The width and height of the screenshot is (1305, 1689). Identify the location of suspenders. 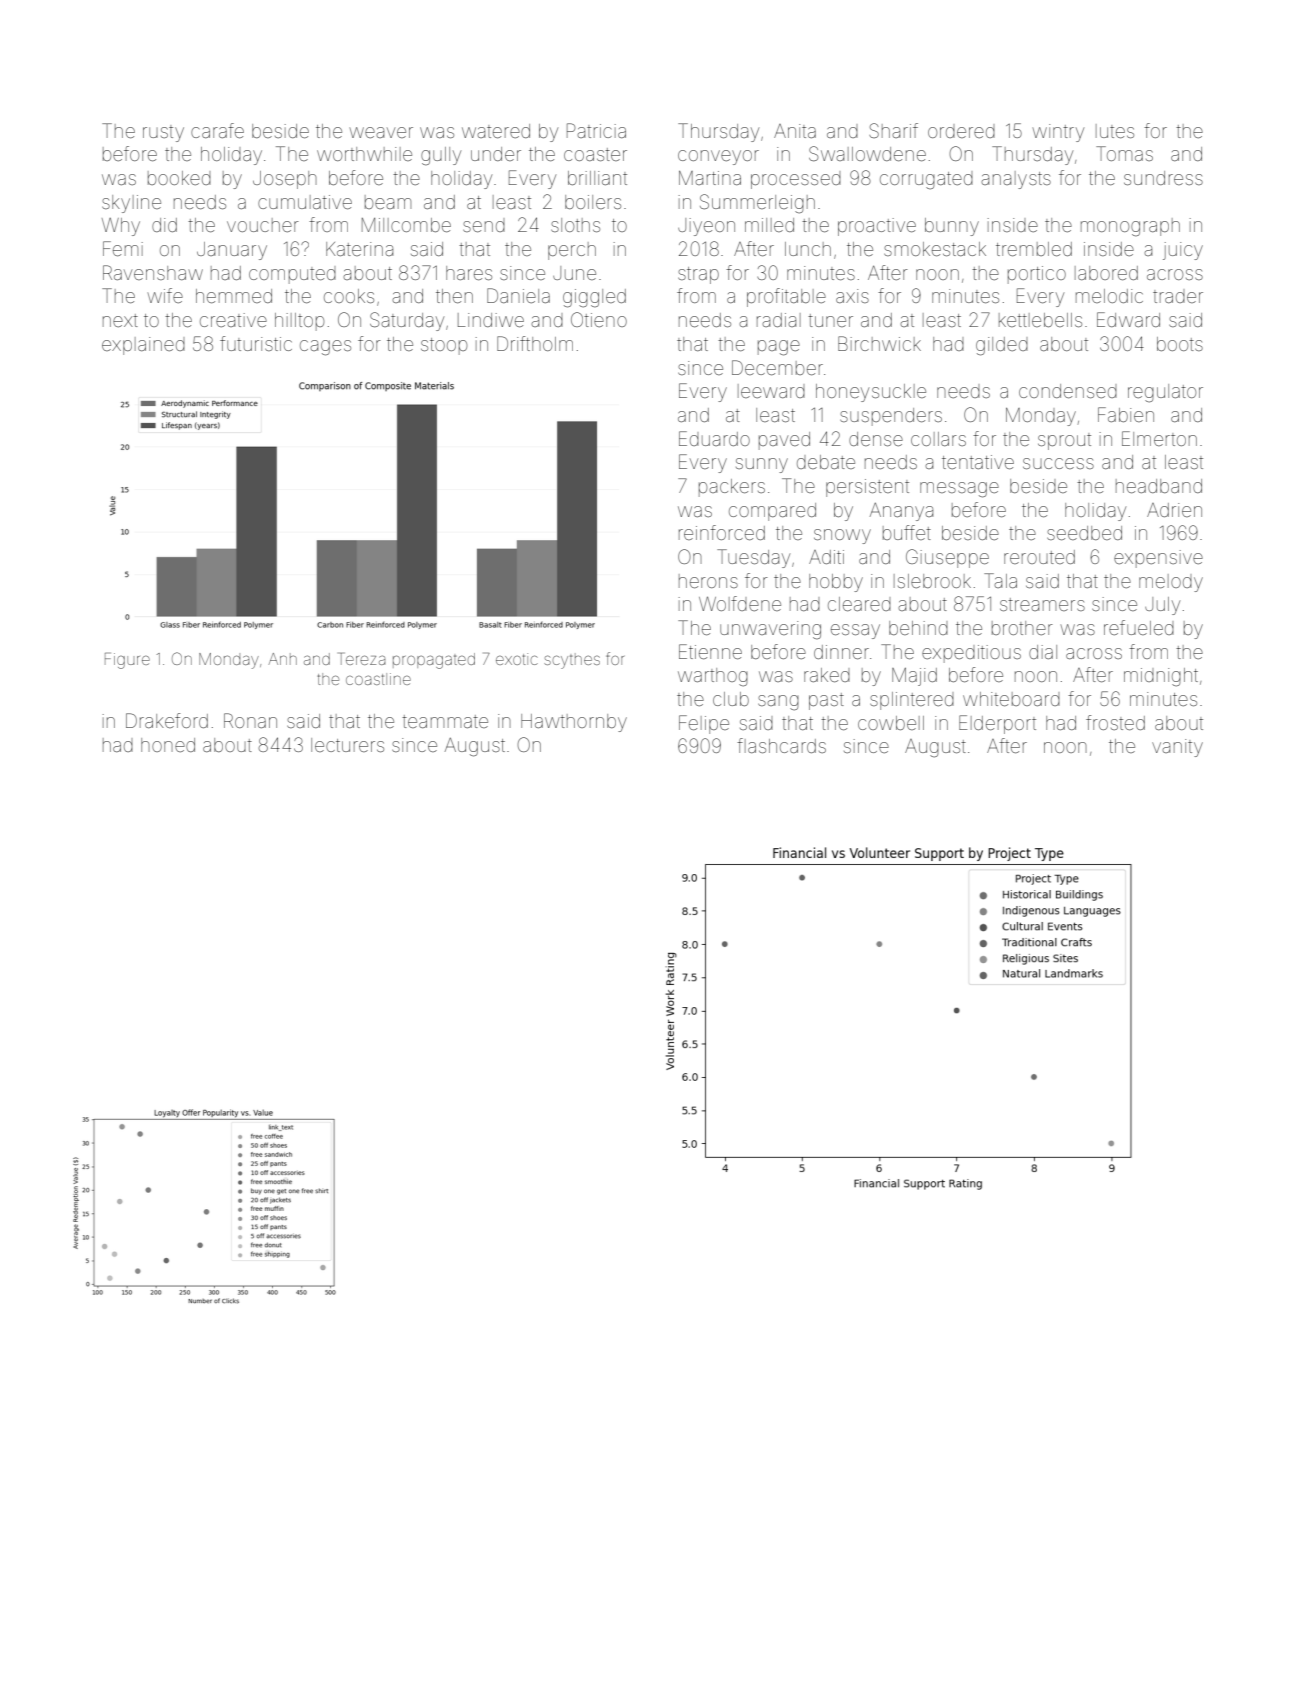
(891, 417).
